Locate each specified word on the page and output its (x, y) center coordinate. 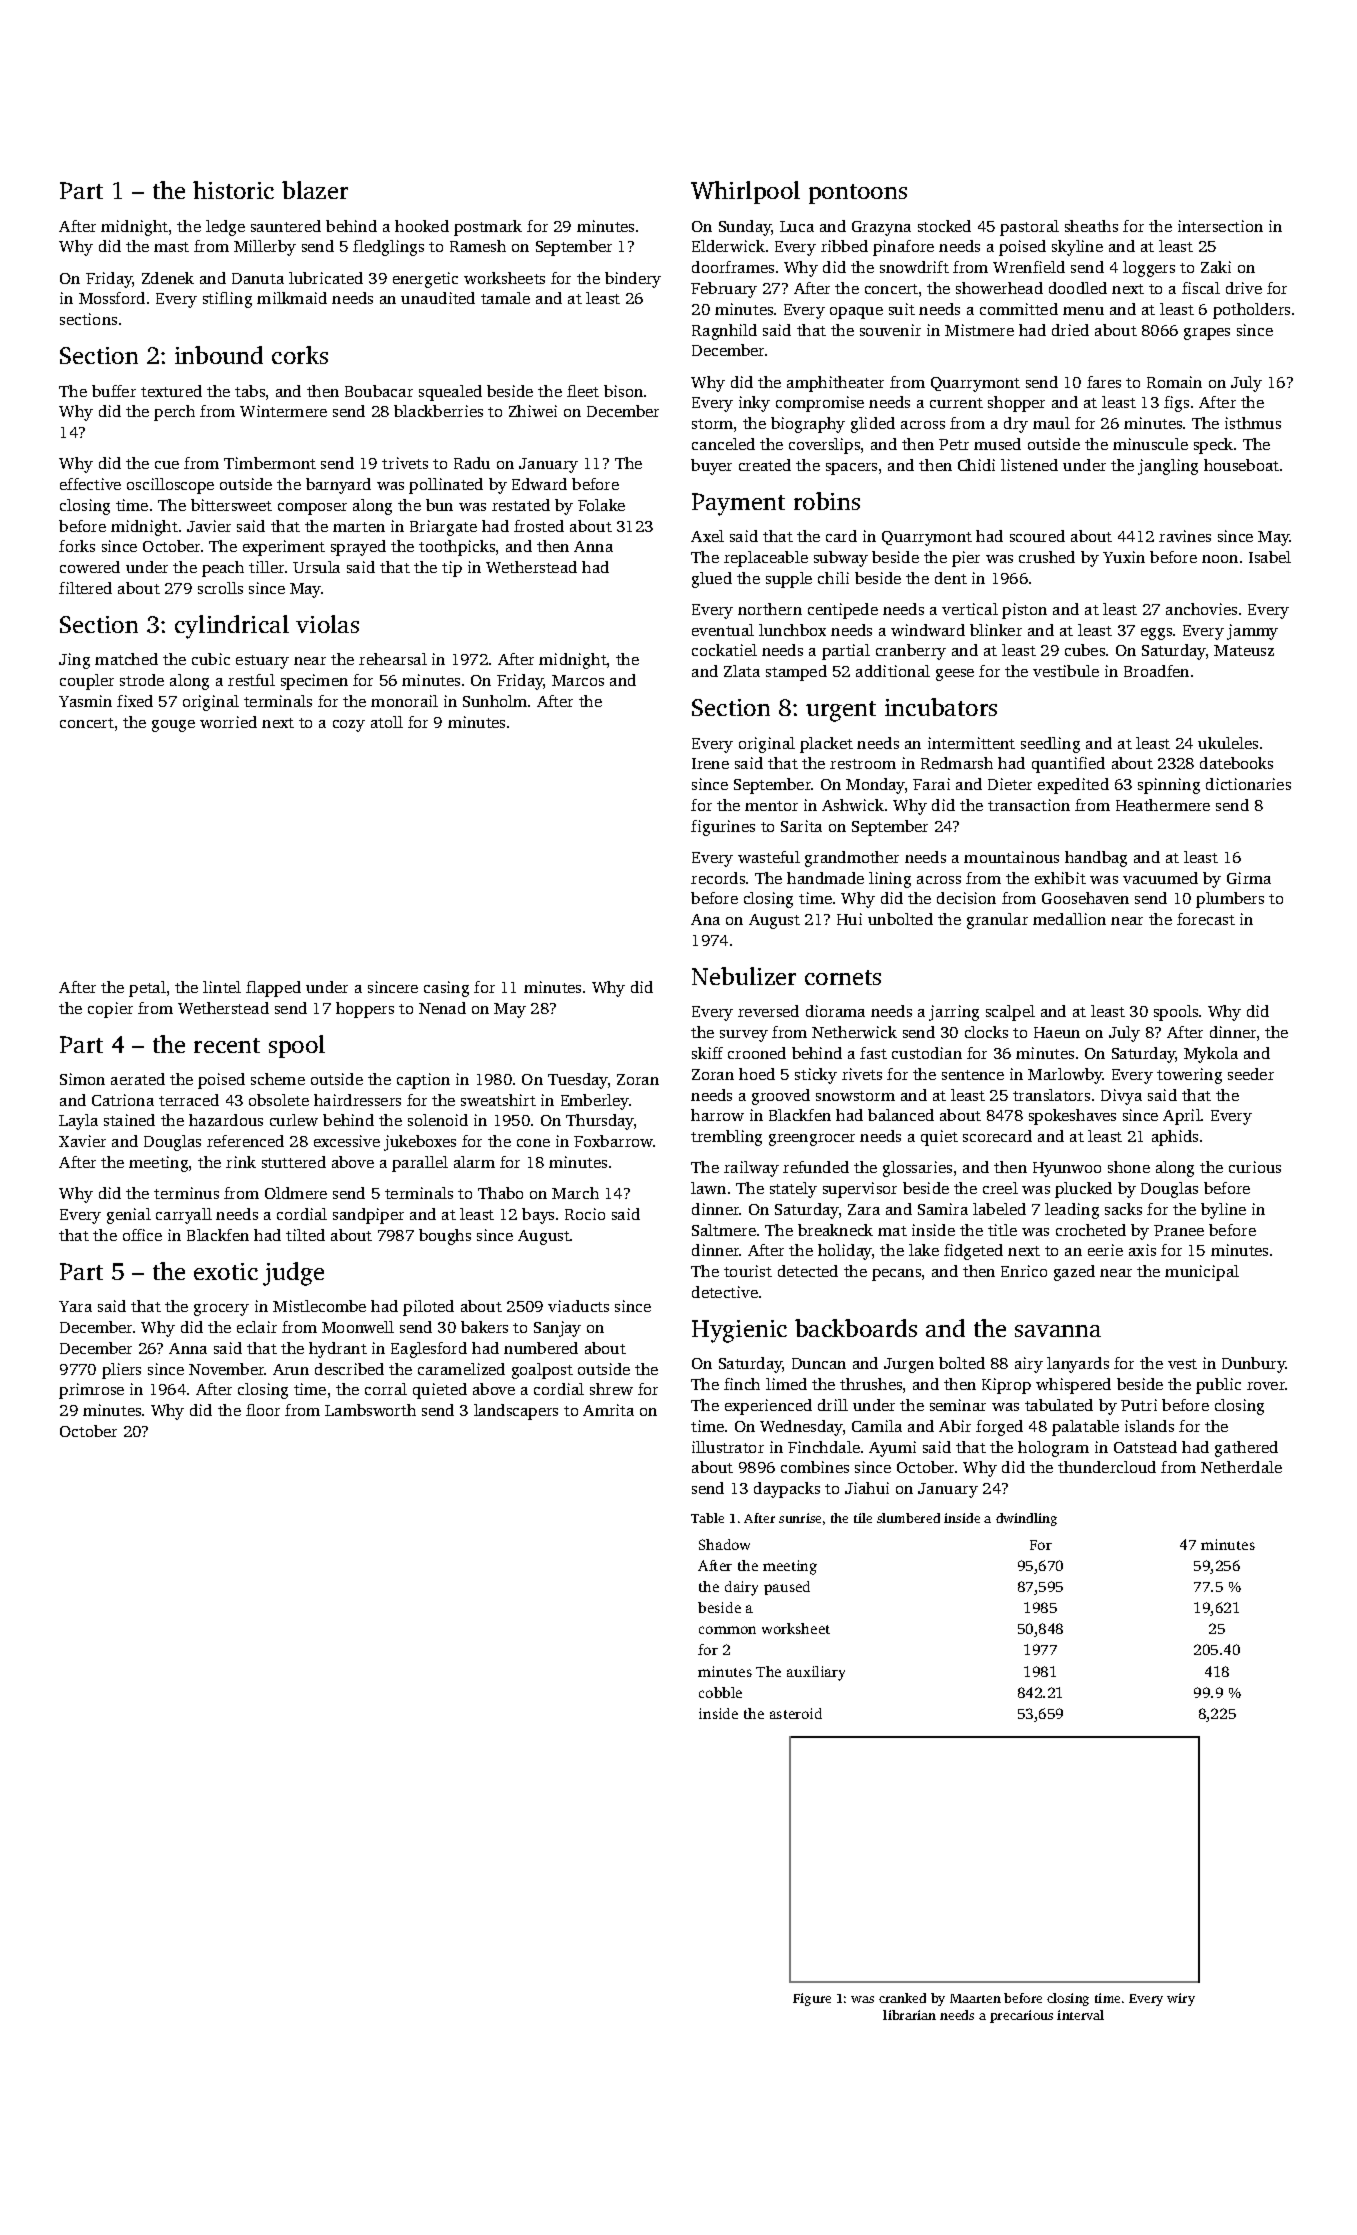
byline (1223, 1211)
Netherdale (1241, 1467)
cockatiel (724, 650)
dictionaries (1248, 784)
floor (263, 1410)
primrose (91, 1391)
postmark (488, 228)
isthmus (1253, 423)
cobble (720, 1692)
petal (147, 989)
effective (90, 484)
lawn (708, 1188)
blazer (315, 190)
